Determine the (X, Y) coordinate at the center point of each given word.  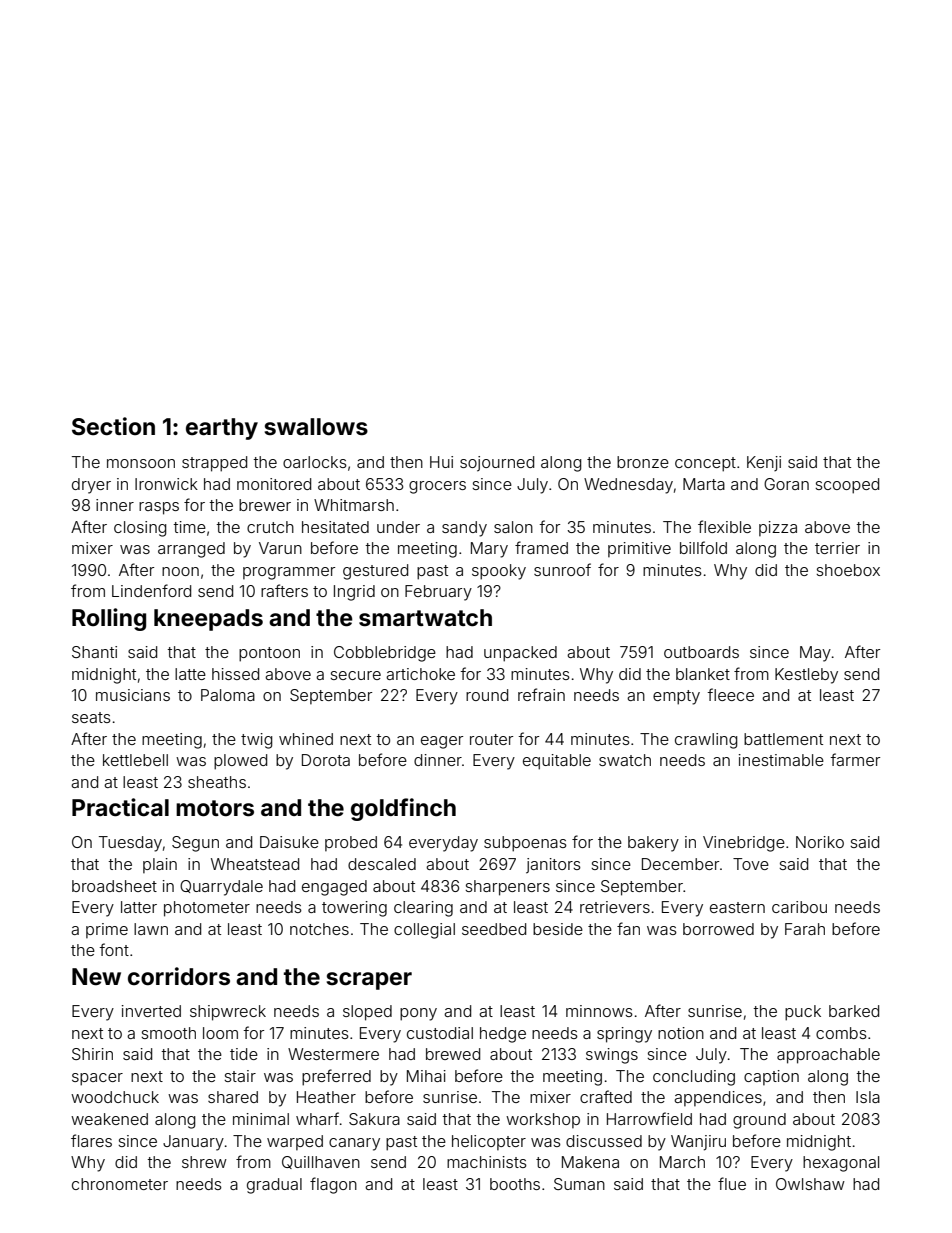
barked (854, 1011)
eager (442, 742)
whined (306, 739)
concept (705, 464)
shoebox (848, 570)
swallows (316, 427)
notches (319, 929)
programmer (289, 573)
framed (541, 547)
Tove (751, 864)
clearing (423, 909)
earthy (222, 429)
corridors (179, 976)
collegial (424, 931)
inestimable (781, 760)
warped (295, 1142)
